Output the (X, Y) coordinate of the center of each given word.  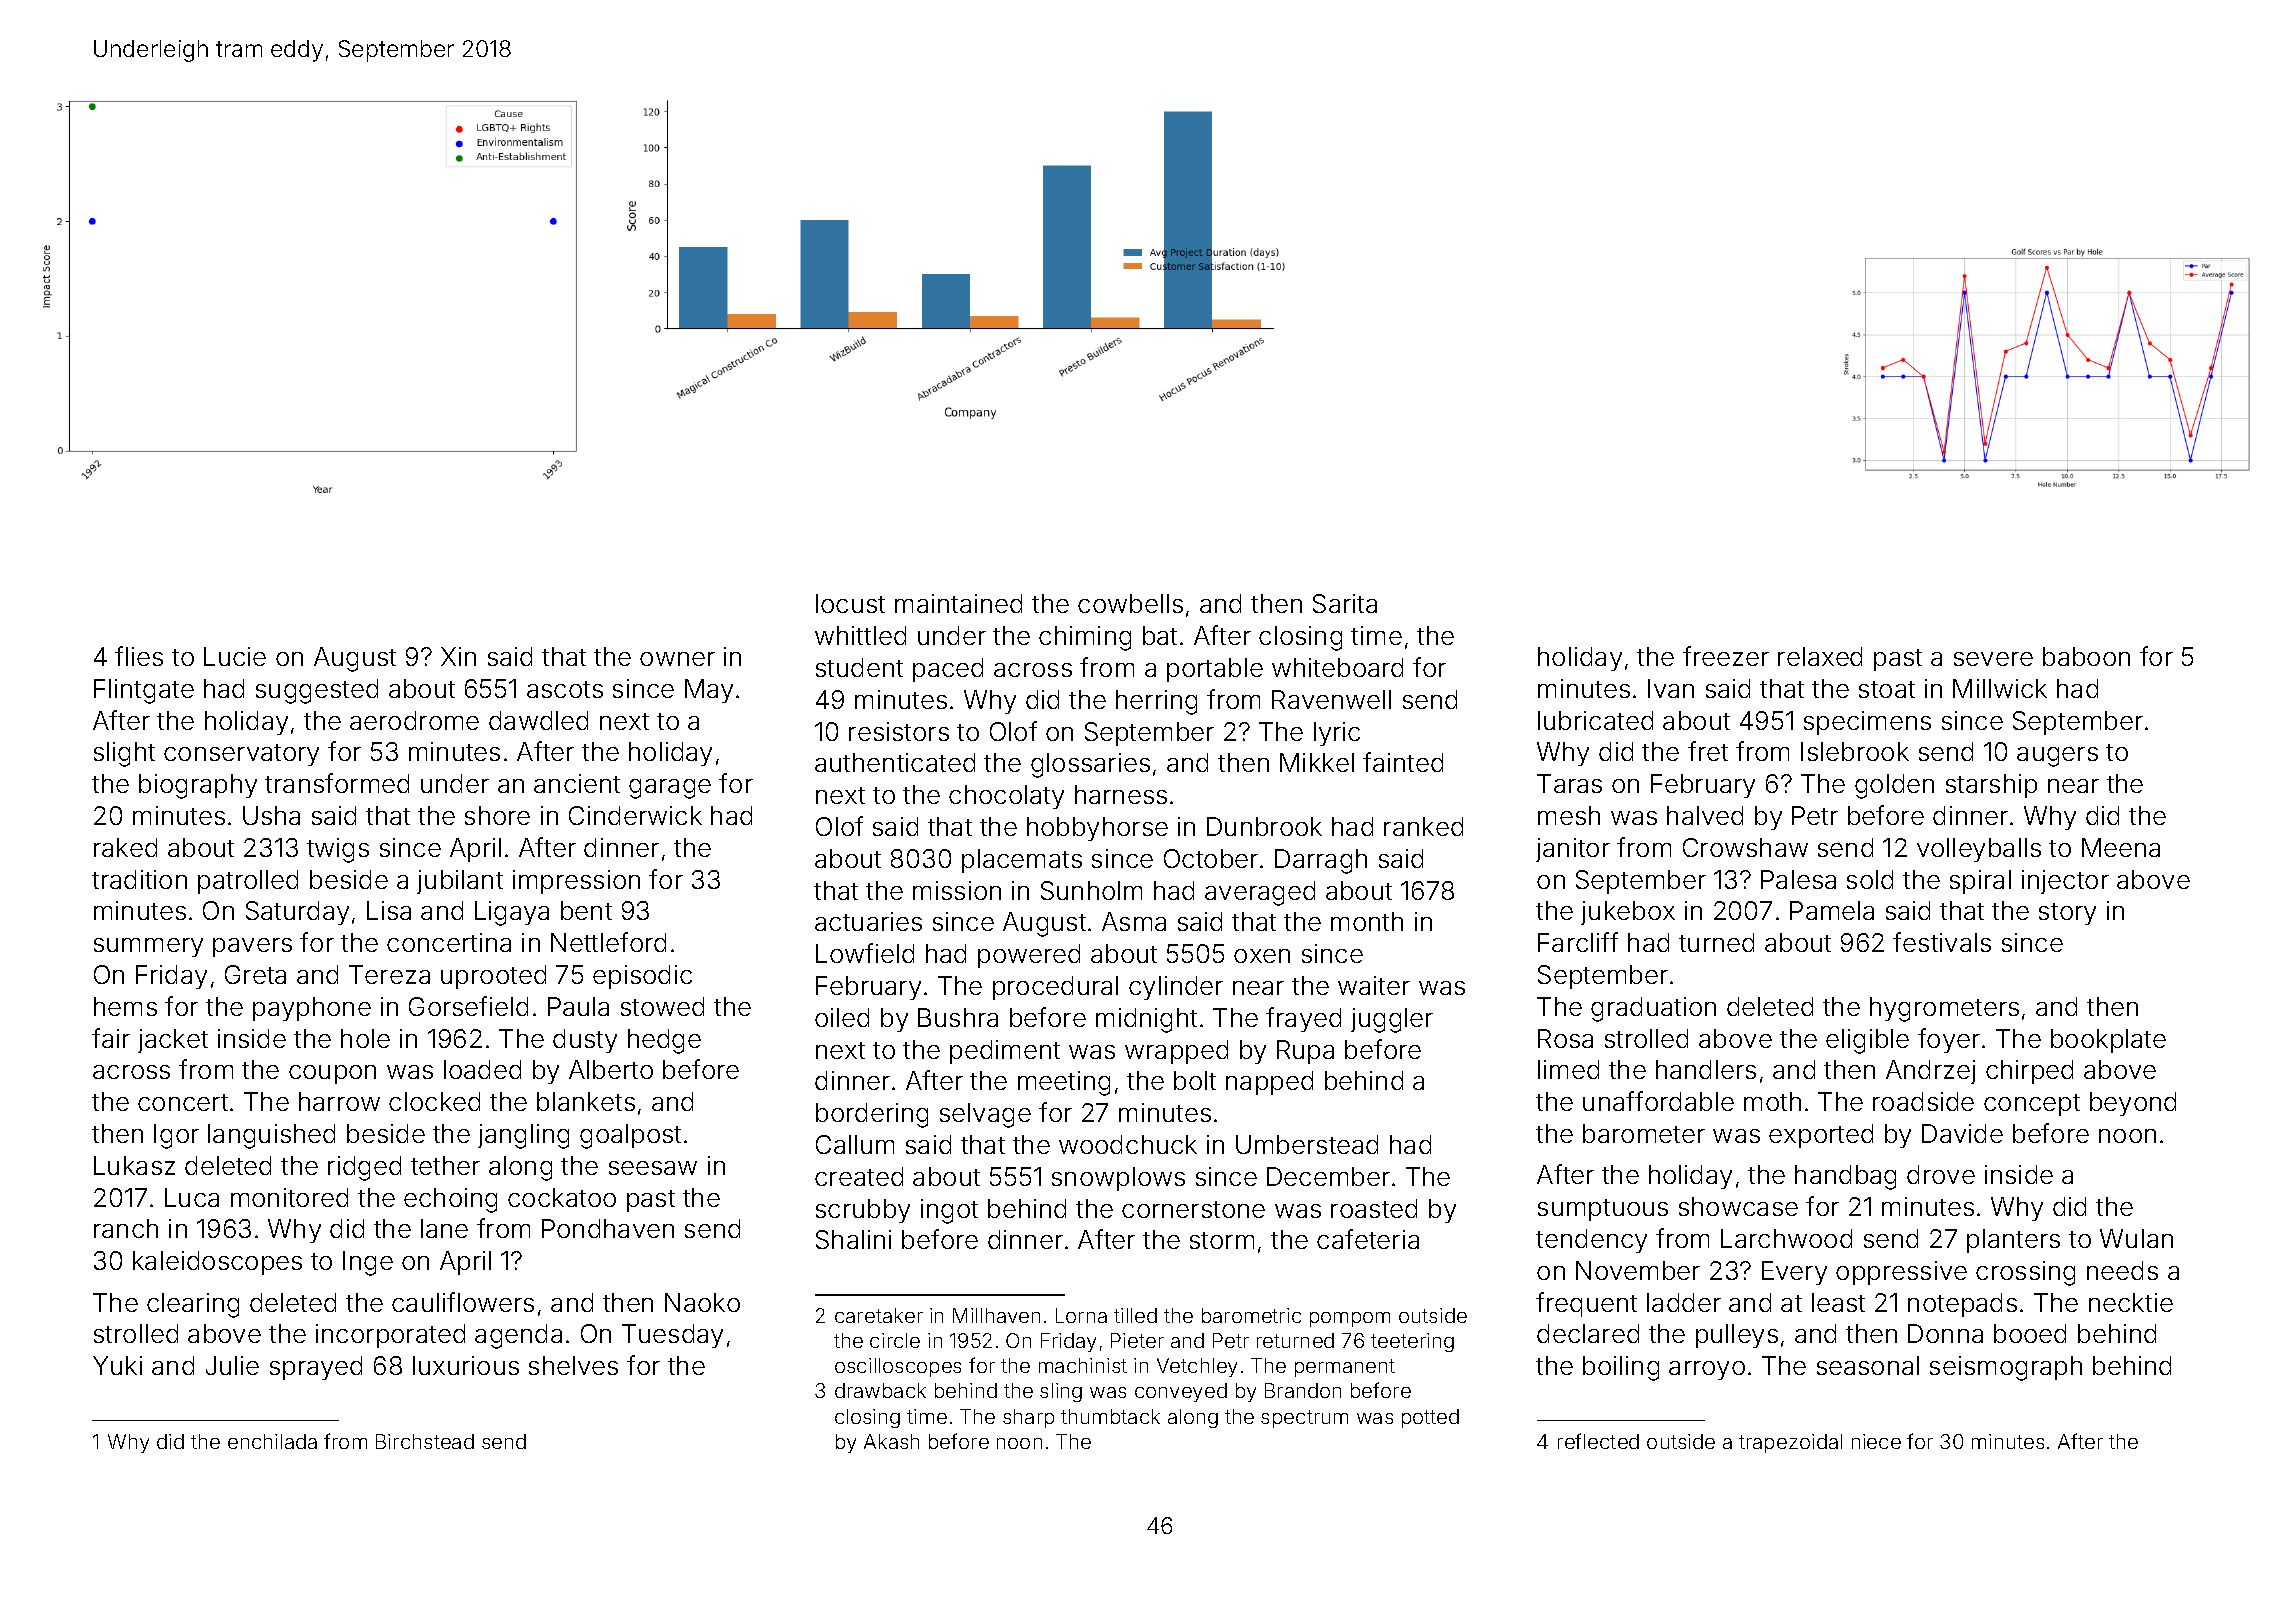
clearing (193, 1305)
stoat (1887, 689)
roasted (1374, 1208)
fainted (1403, 762)
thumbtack (1110, 1416)
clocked (434, 1101)
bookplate (2108, 1041)
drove (1941, 1174)
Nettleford (608, 942)
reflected (1598, 1441)
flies (139, 656)
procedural (1055, 988)
